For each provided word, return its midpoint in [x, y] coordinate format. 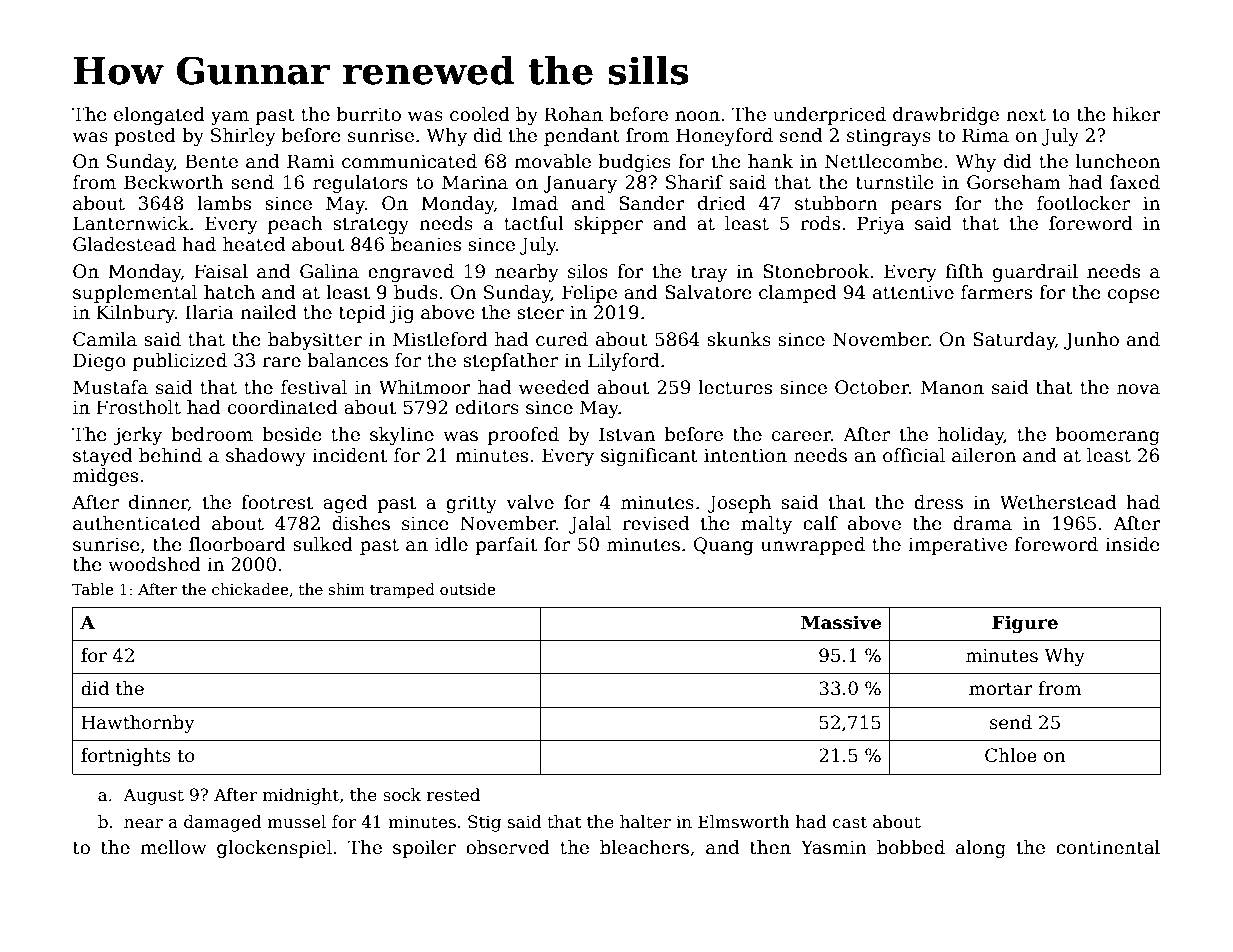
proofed [523, 436]
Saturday [1014, 341]
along [981, 849]
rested [453, 795]
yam [230, 118]
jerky [138, 436]
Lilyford [623, 362]
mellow [173, 847]
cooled [480, 114]
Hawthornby [138, 724]
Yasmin [834, 847]
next [1026, 115]
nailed [268, 312]
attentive [913, 292]
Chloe [1011, 755]
